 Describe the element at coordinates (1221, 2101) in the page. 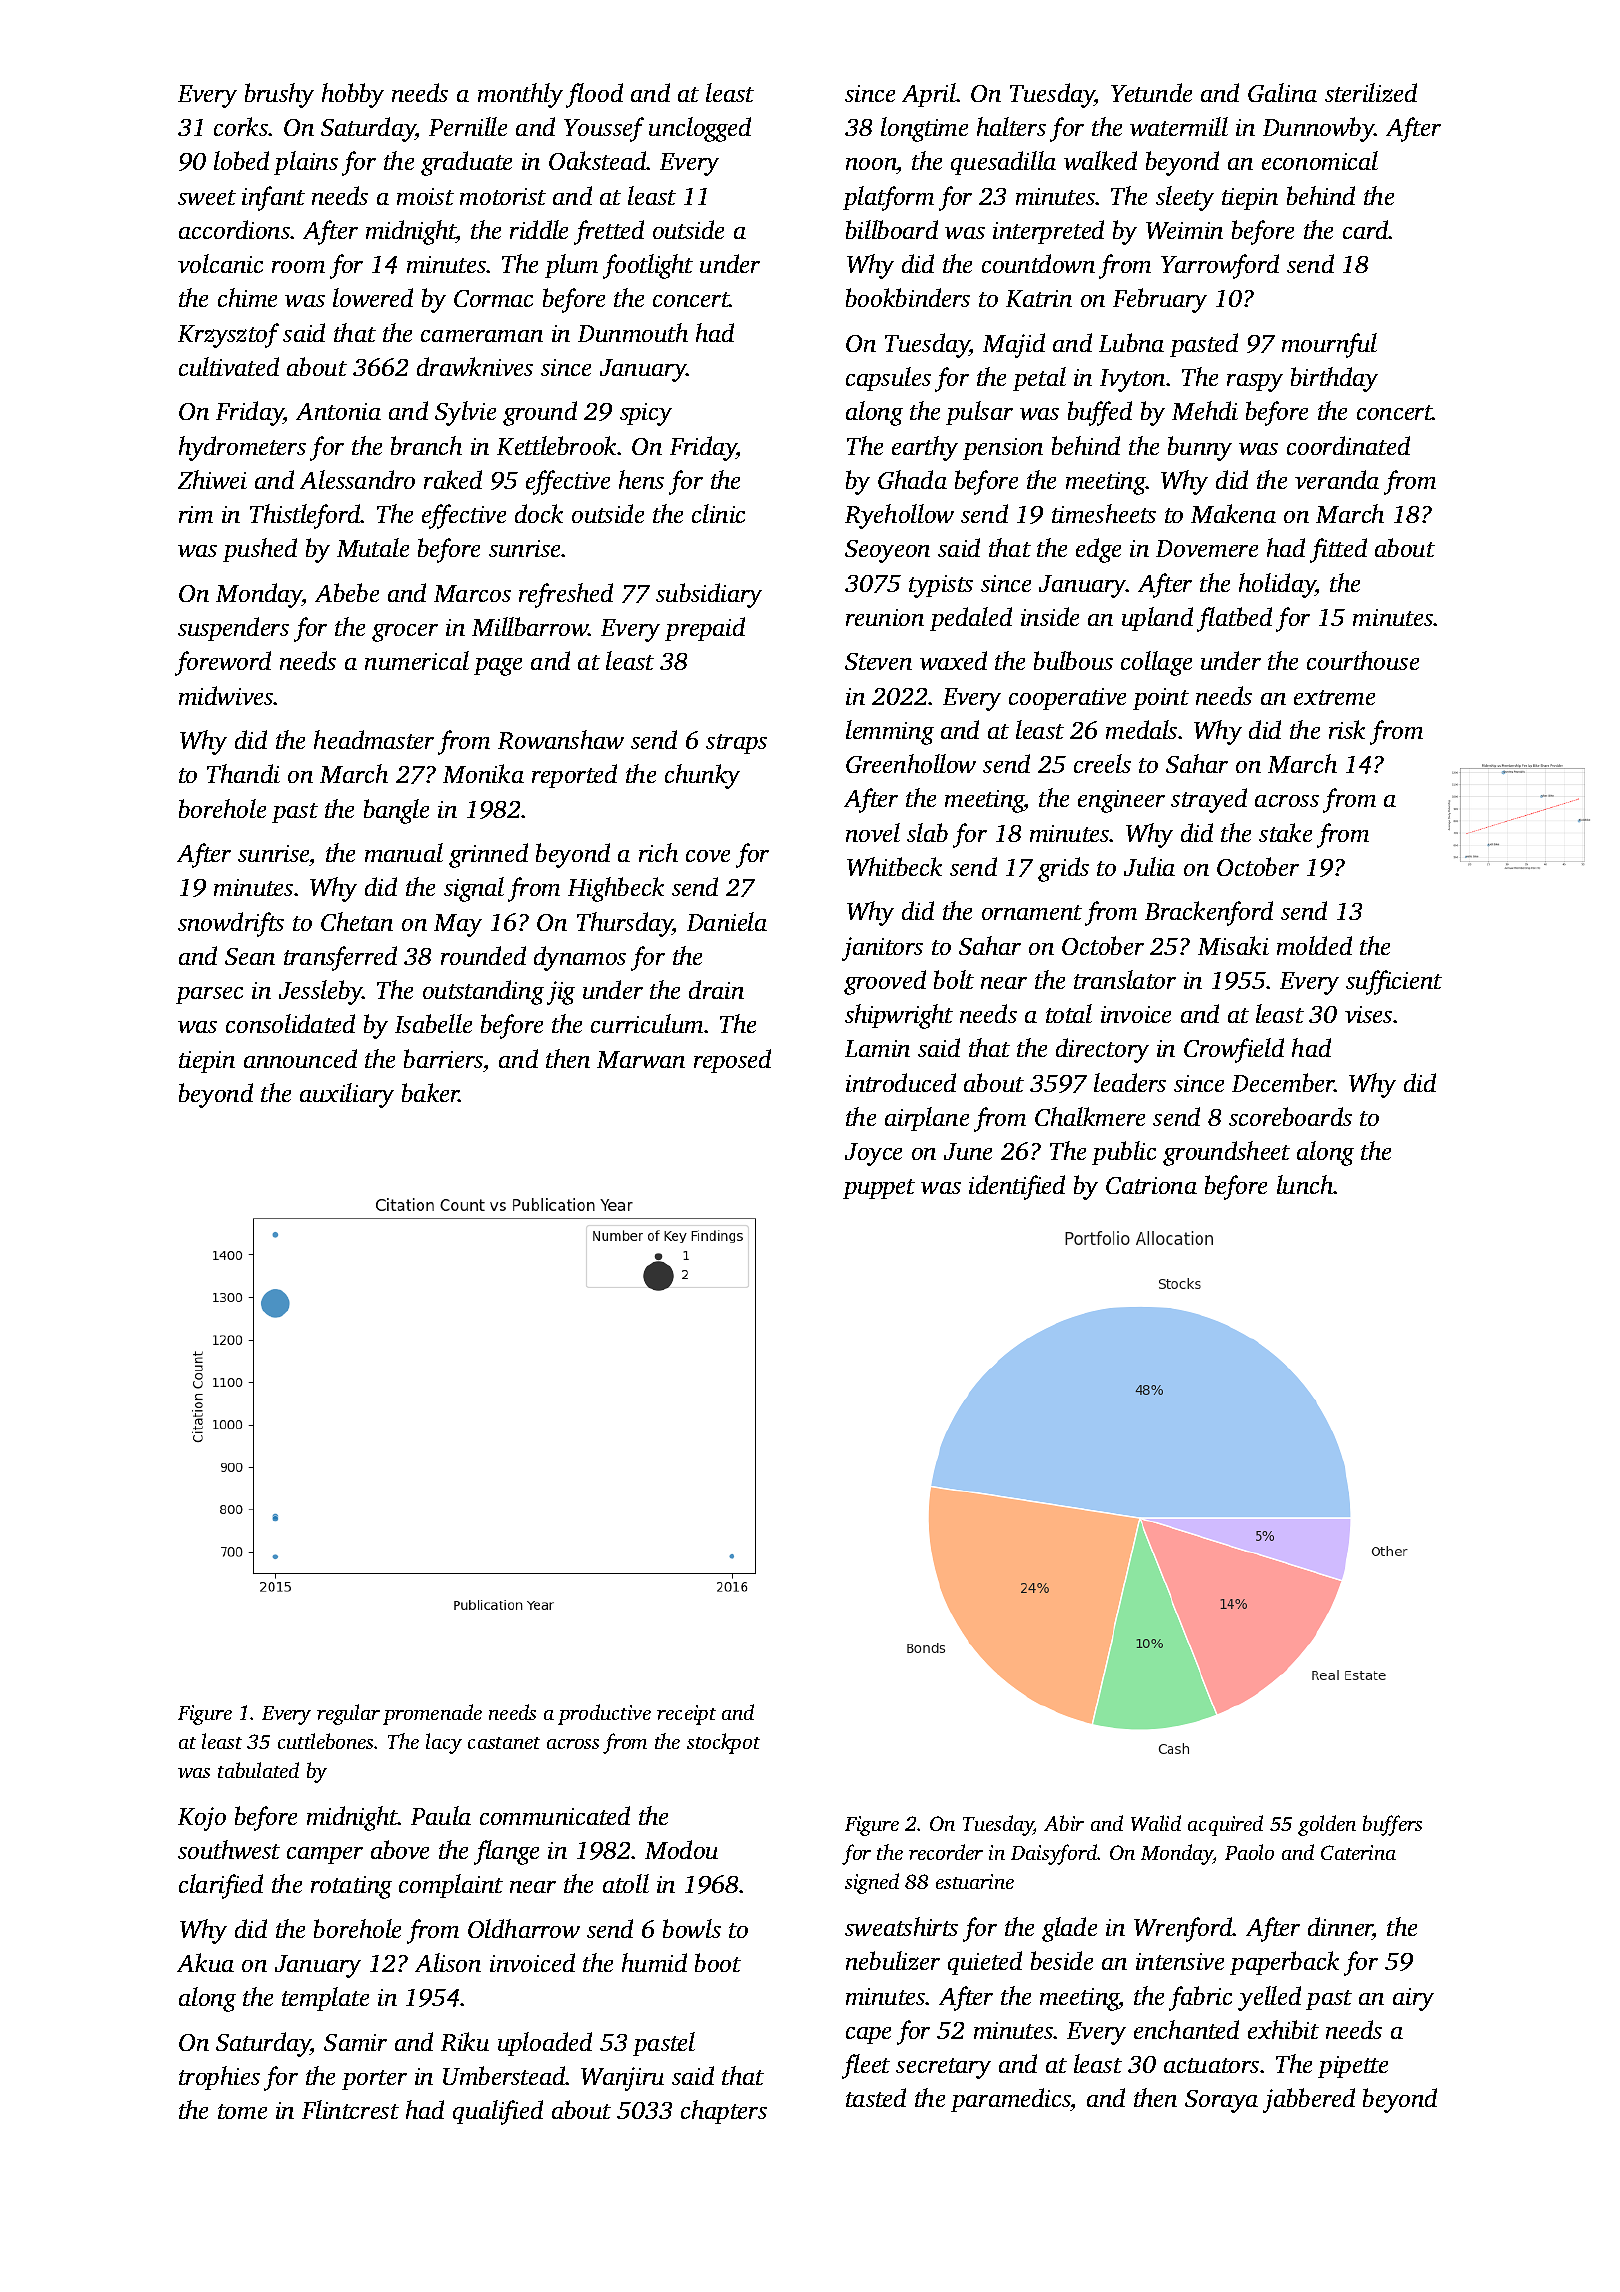

I see `Soraya` at that location.
